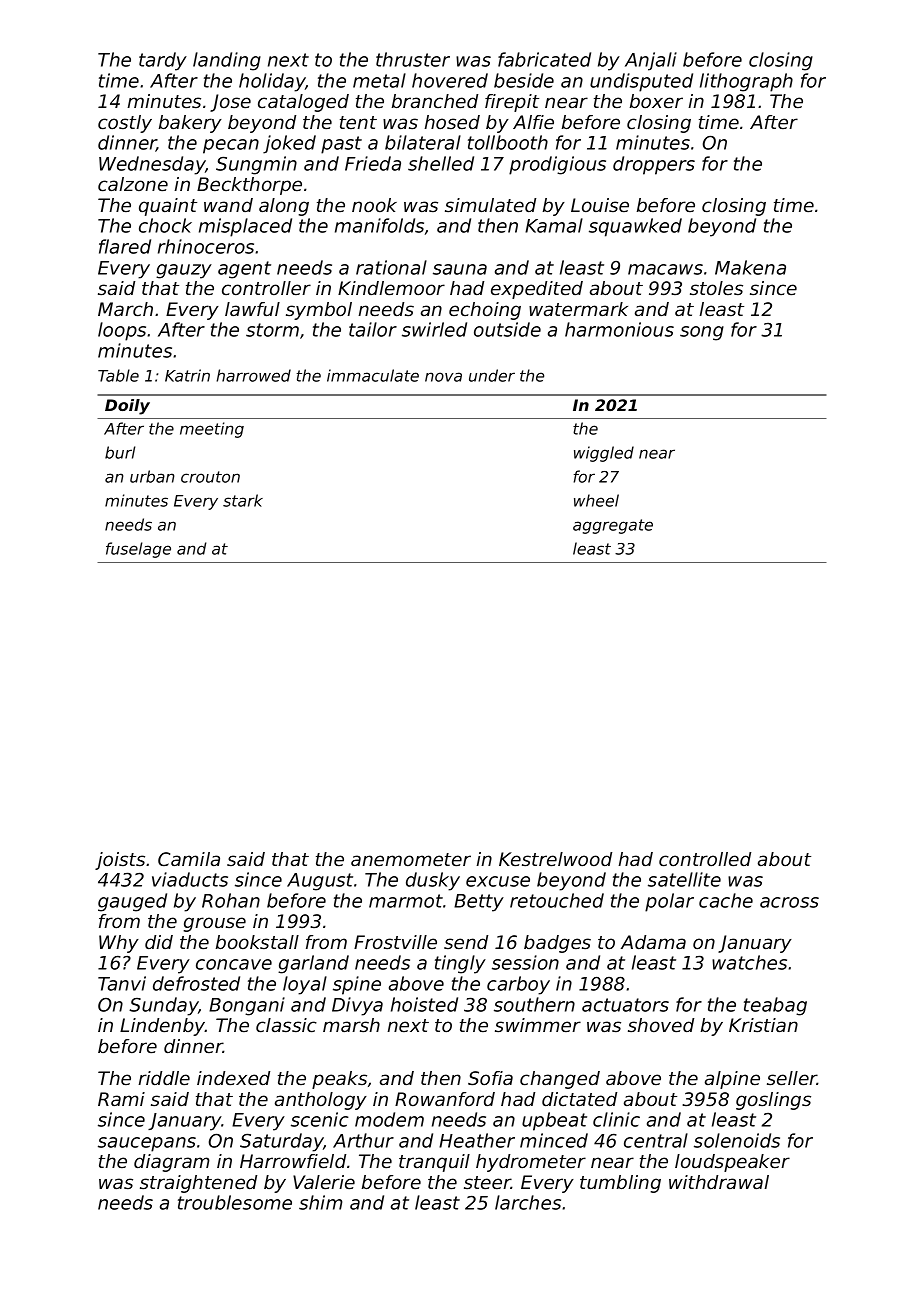  I want to click on controlled, so click(705, 859).
